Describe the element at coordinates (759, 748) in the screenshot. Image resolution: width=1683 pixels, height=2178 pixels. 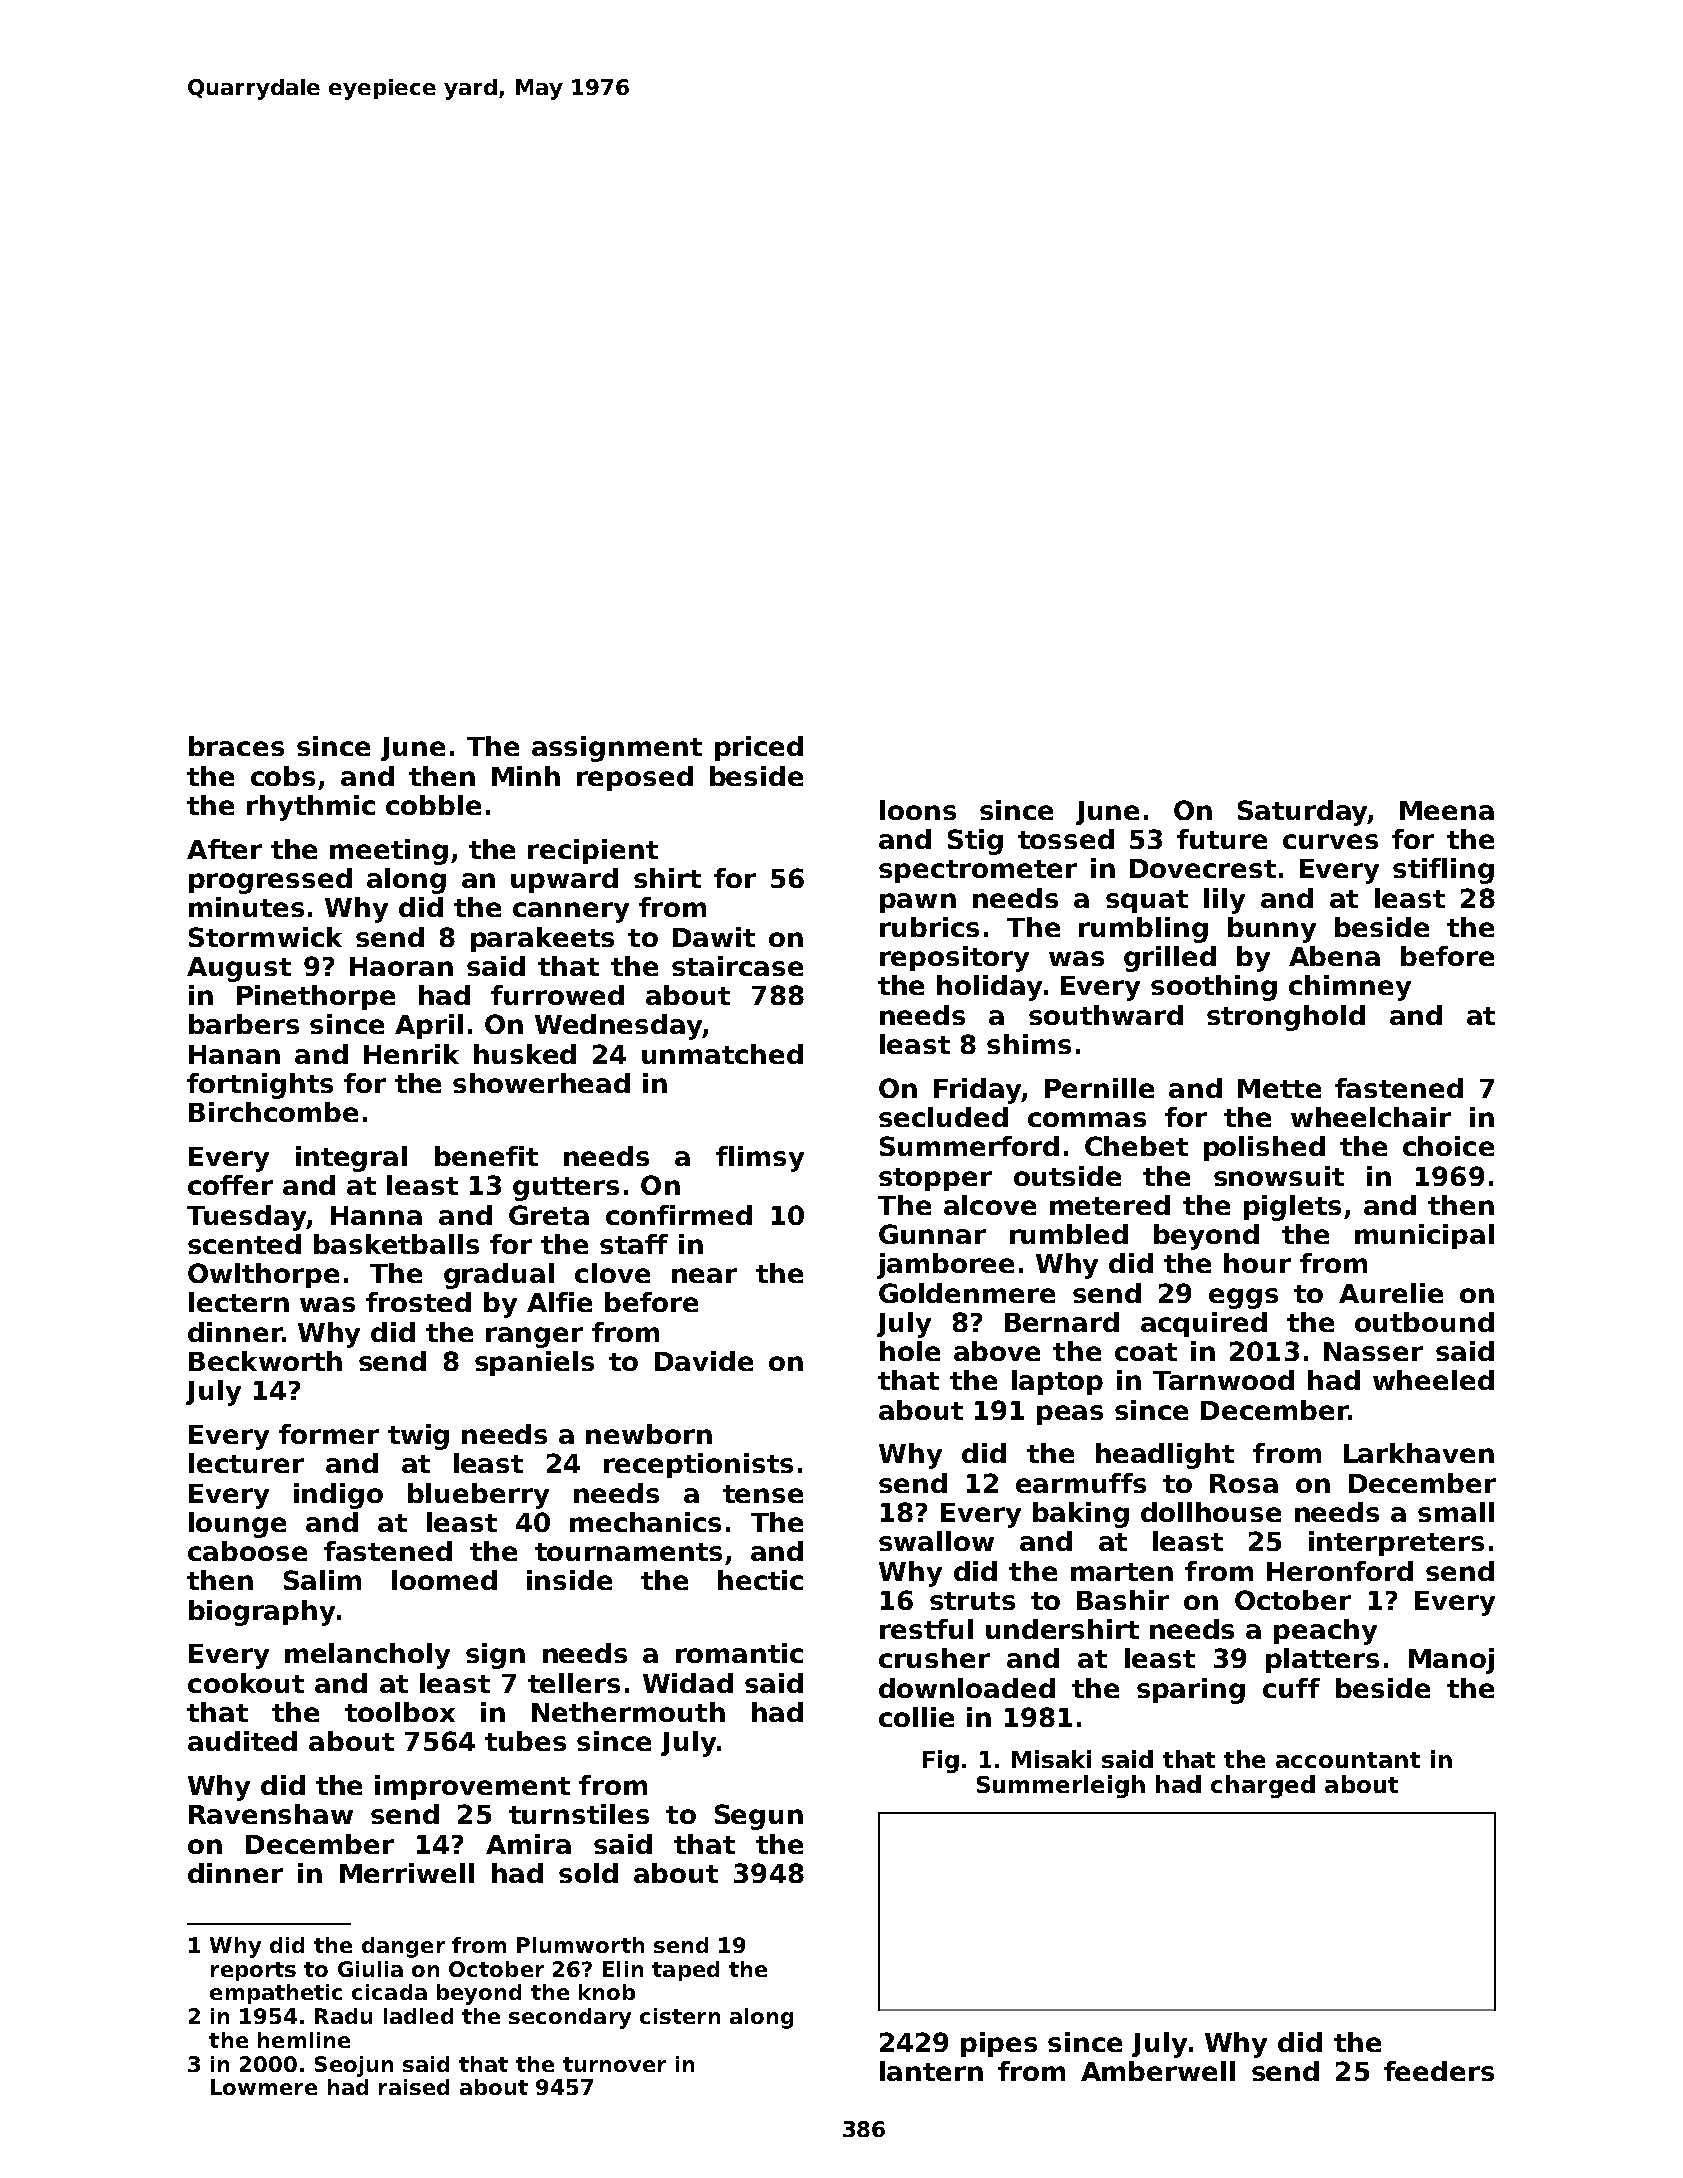
I see `priced` at that location.
